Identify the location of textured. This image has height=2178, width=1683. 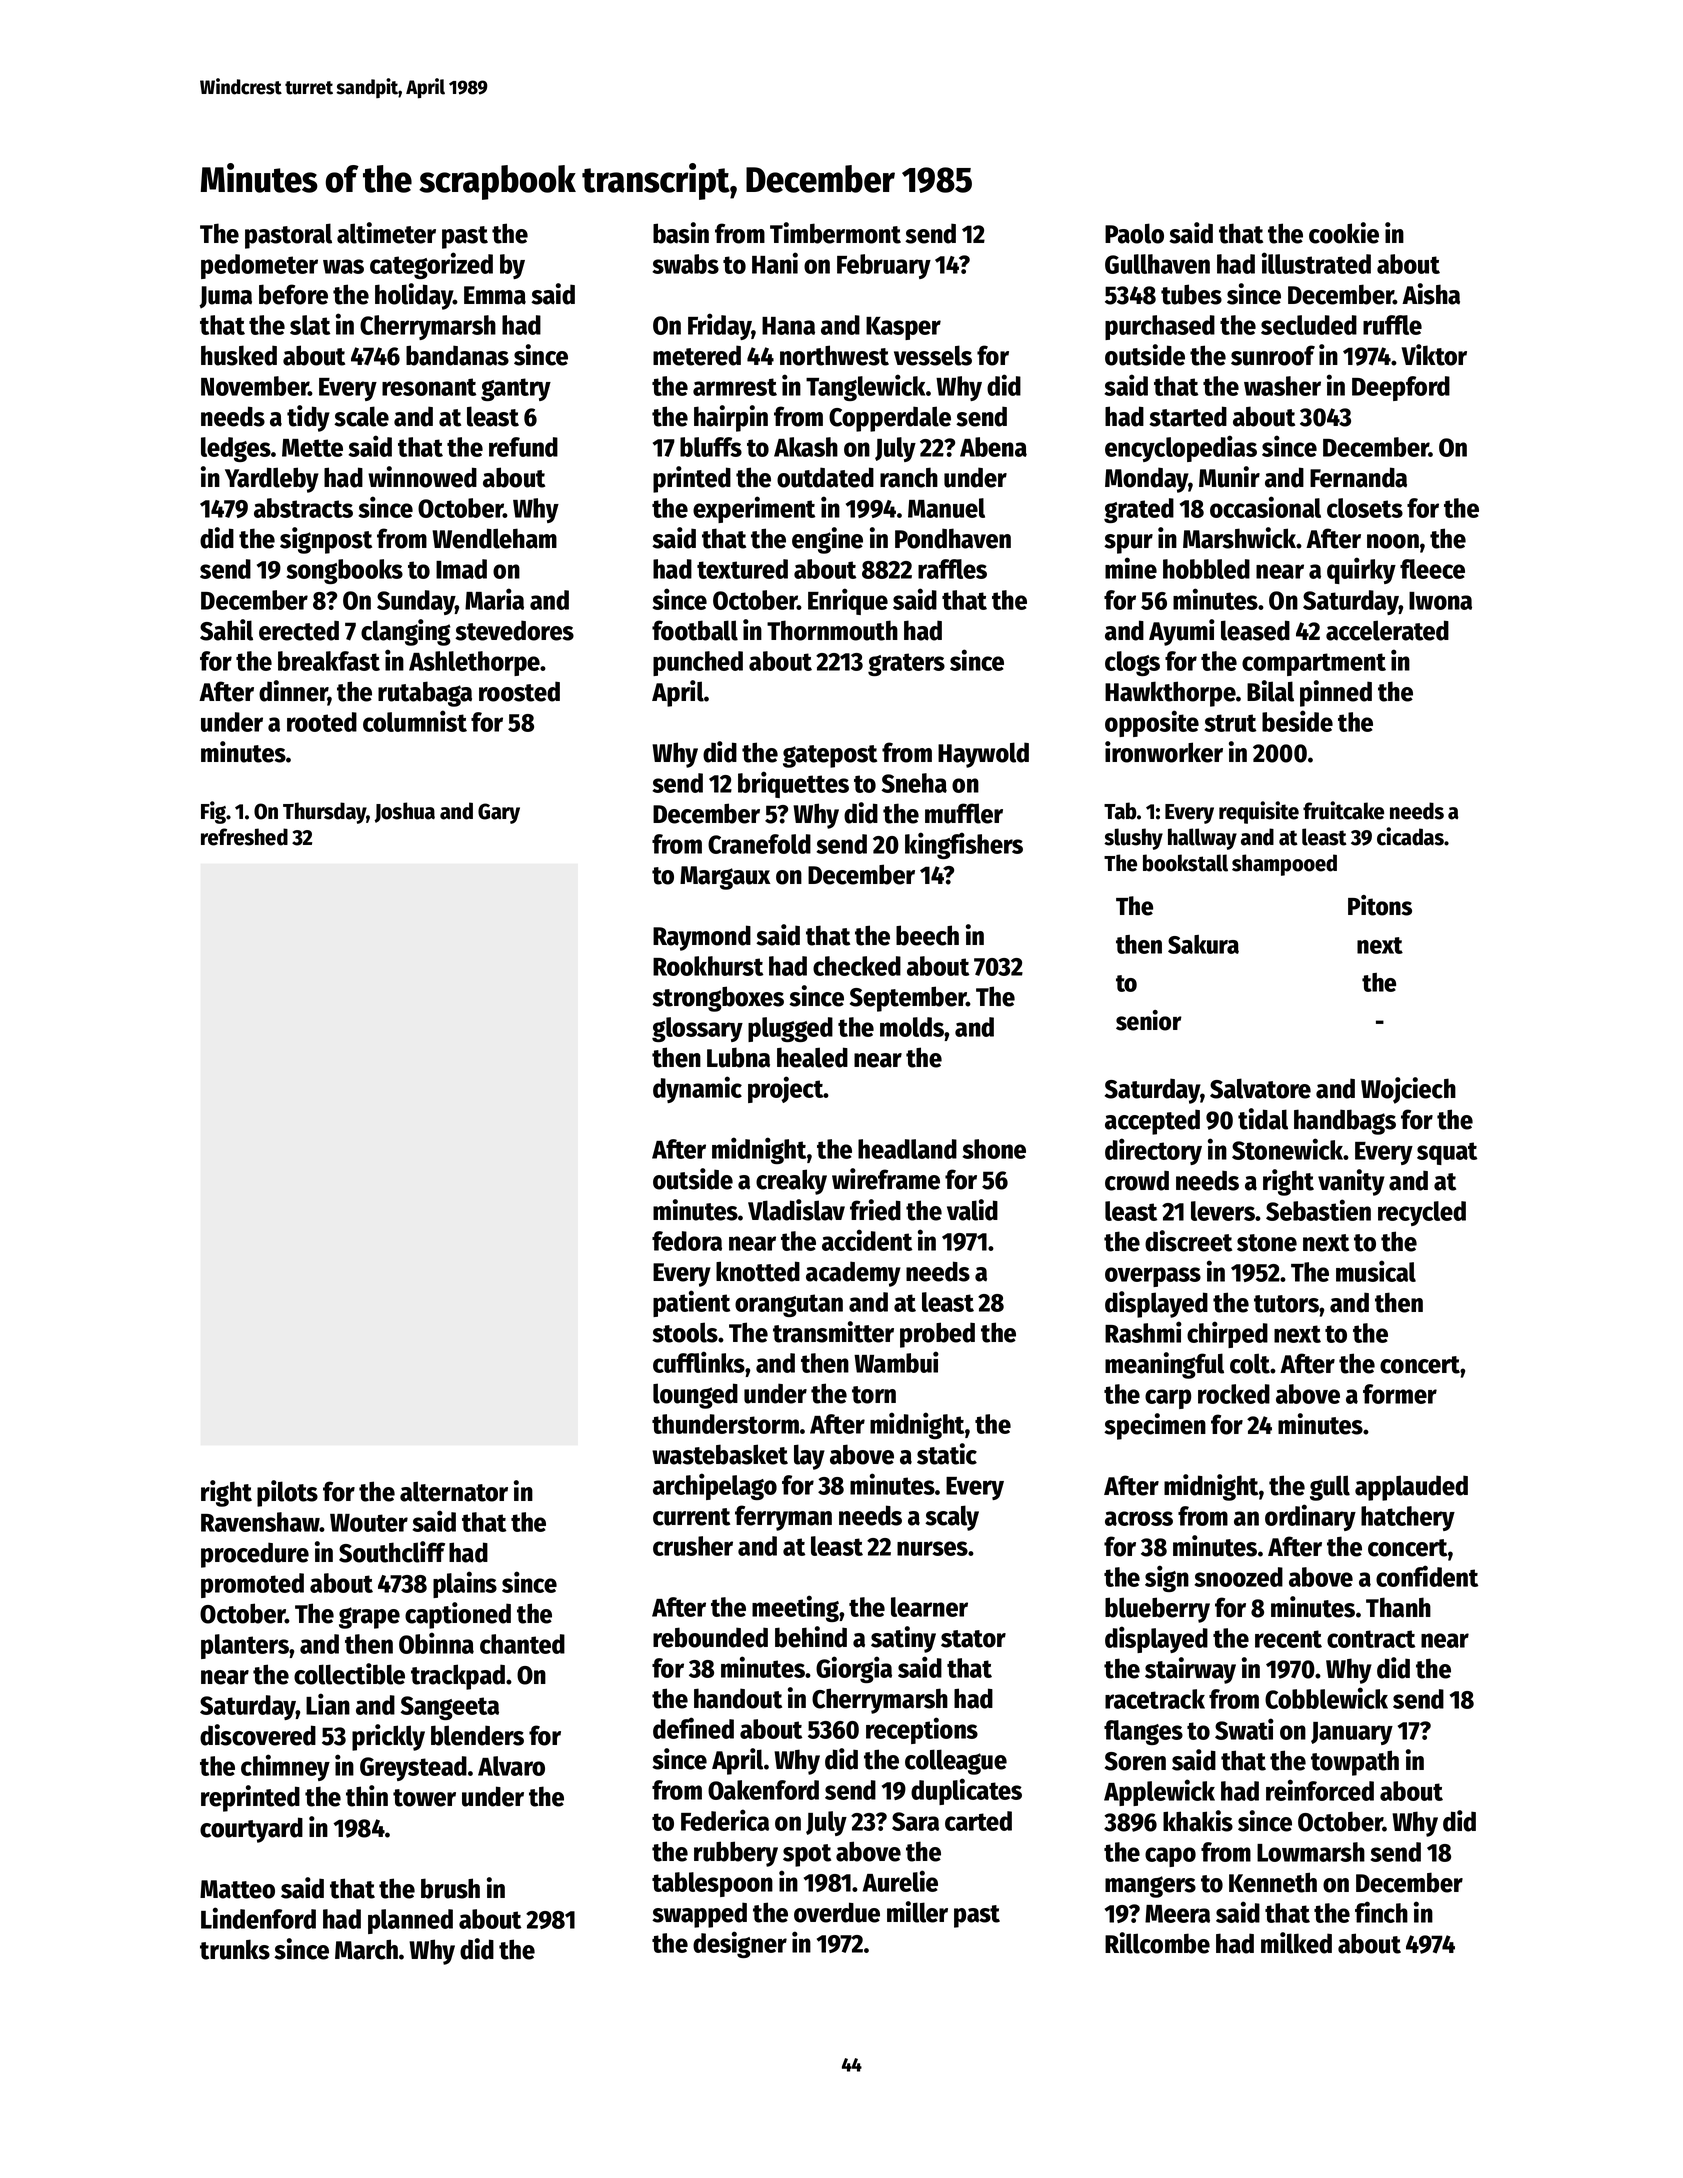
(742, 569).
